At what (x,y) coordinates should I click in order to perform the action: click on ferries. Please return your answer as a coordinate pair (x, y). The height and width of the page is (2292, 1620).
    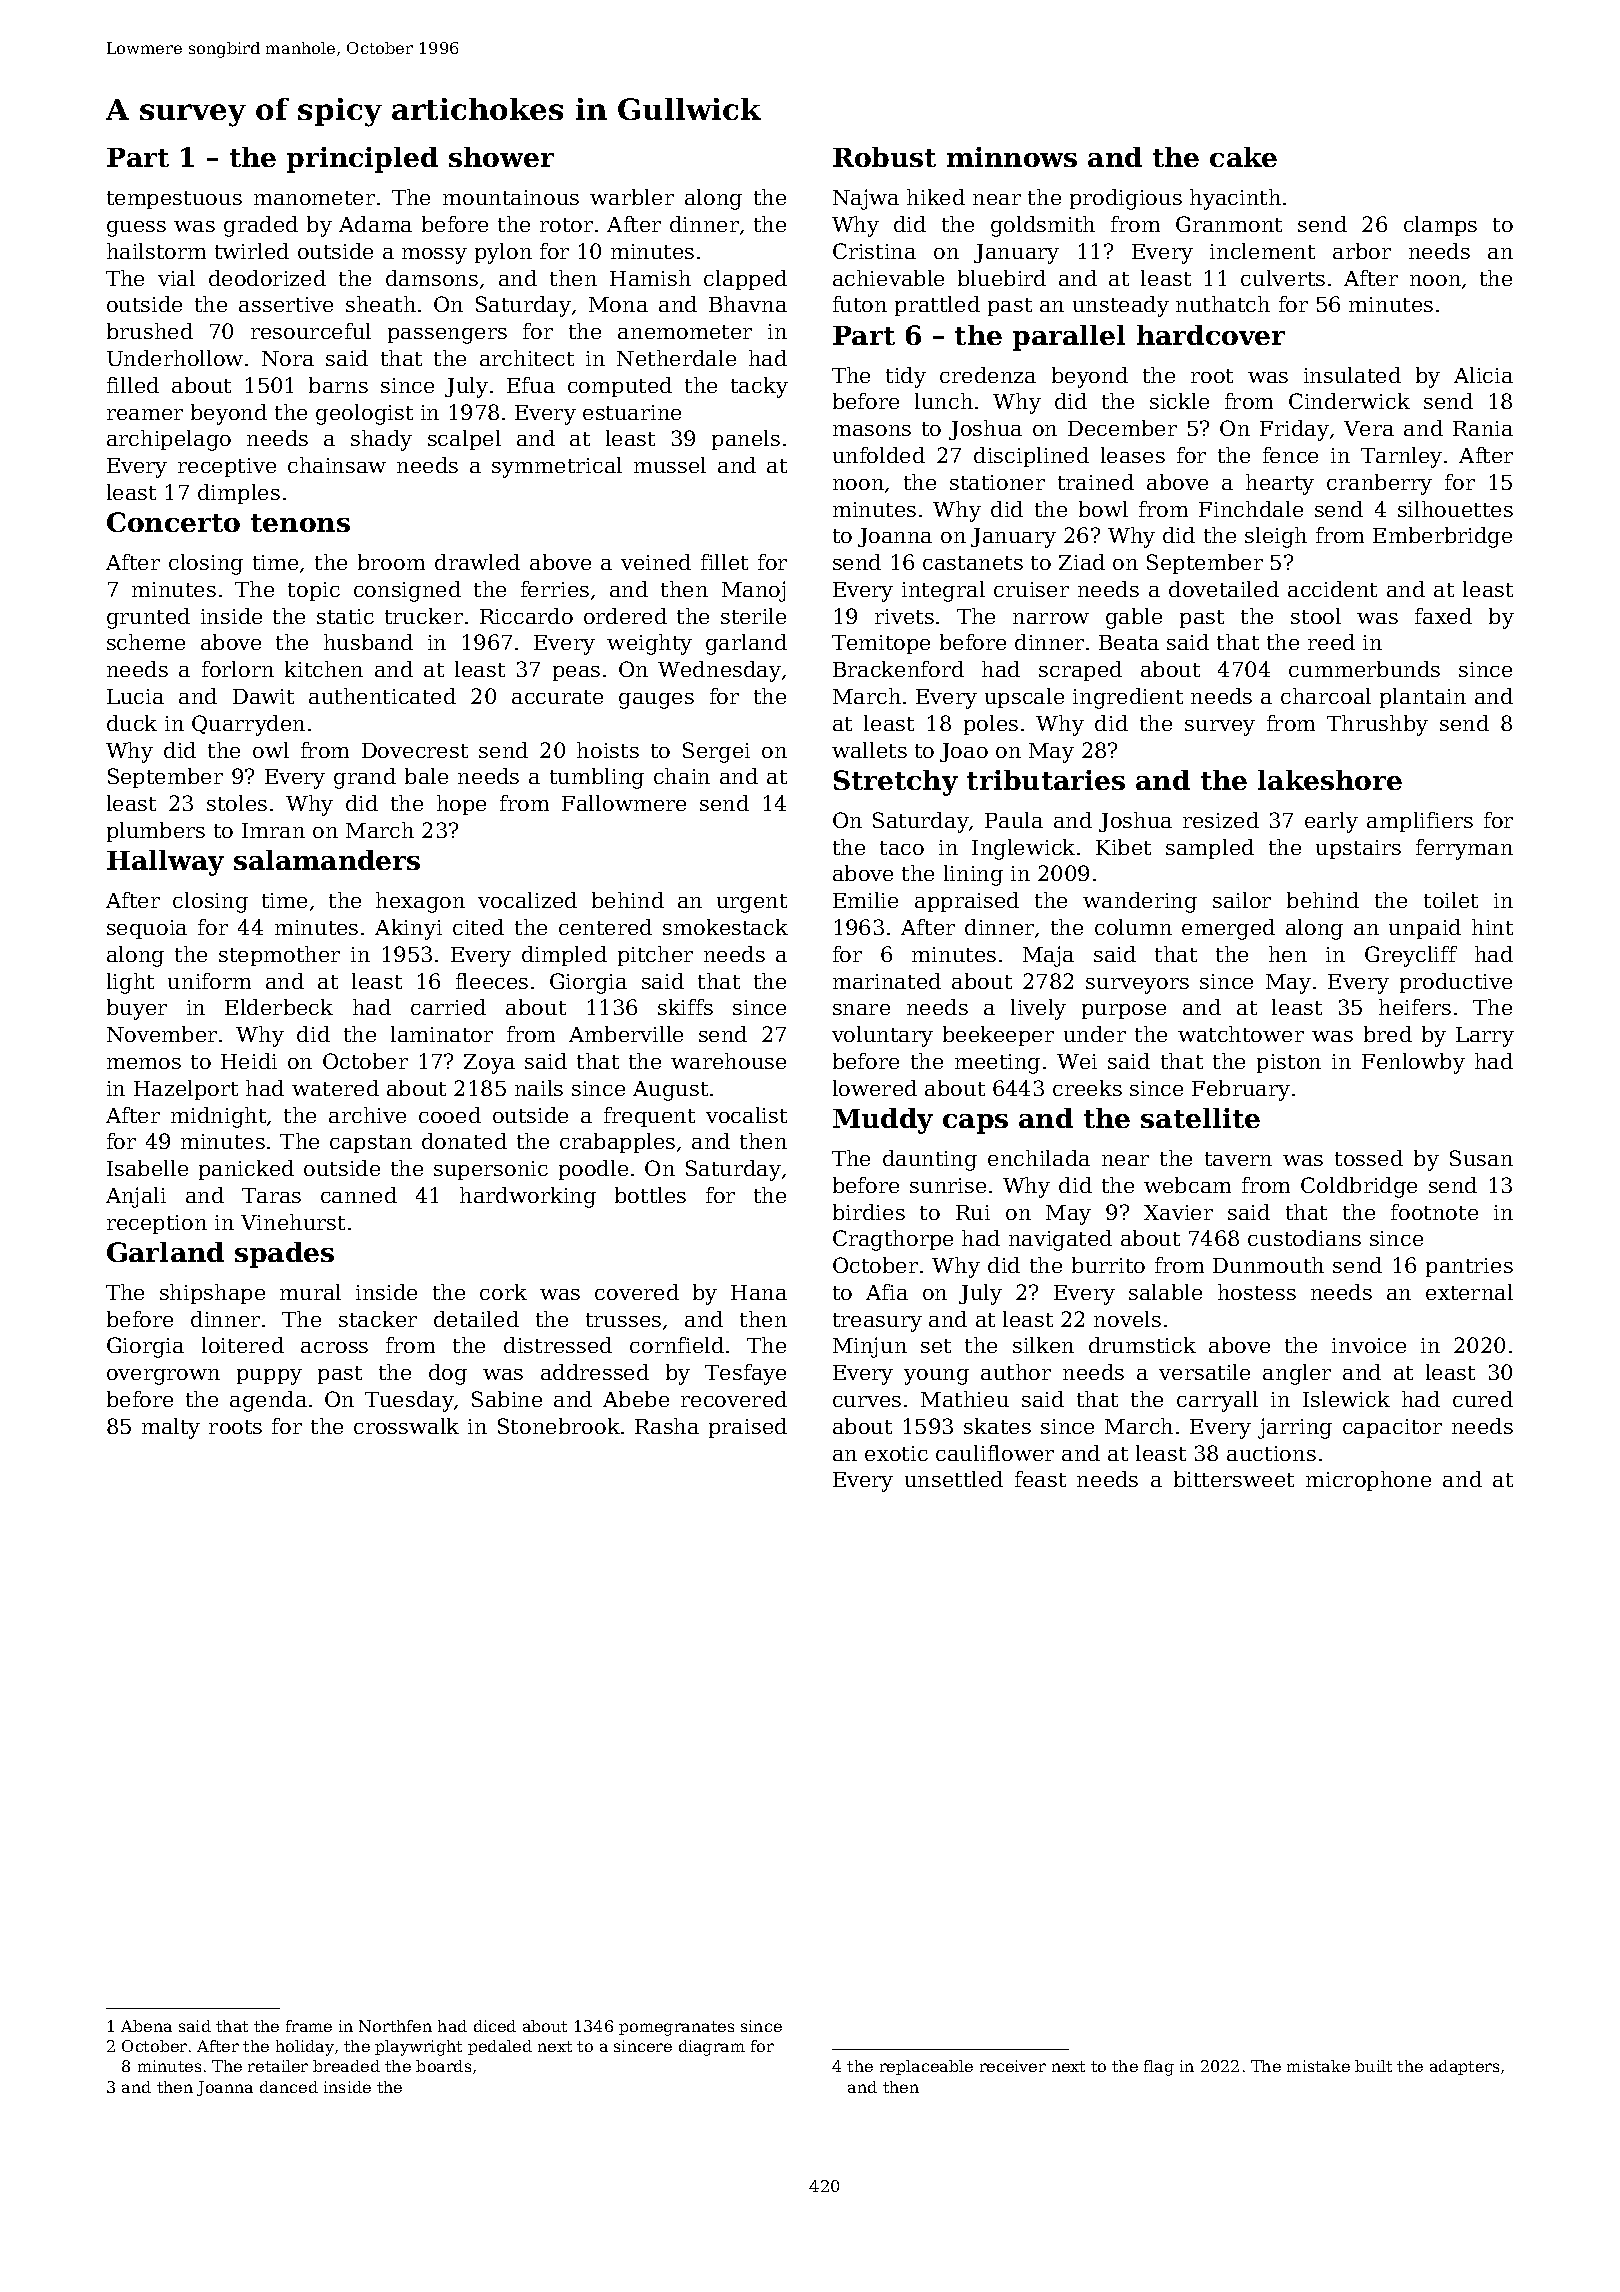
    Looking at the image, I should click on (555, 589).
